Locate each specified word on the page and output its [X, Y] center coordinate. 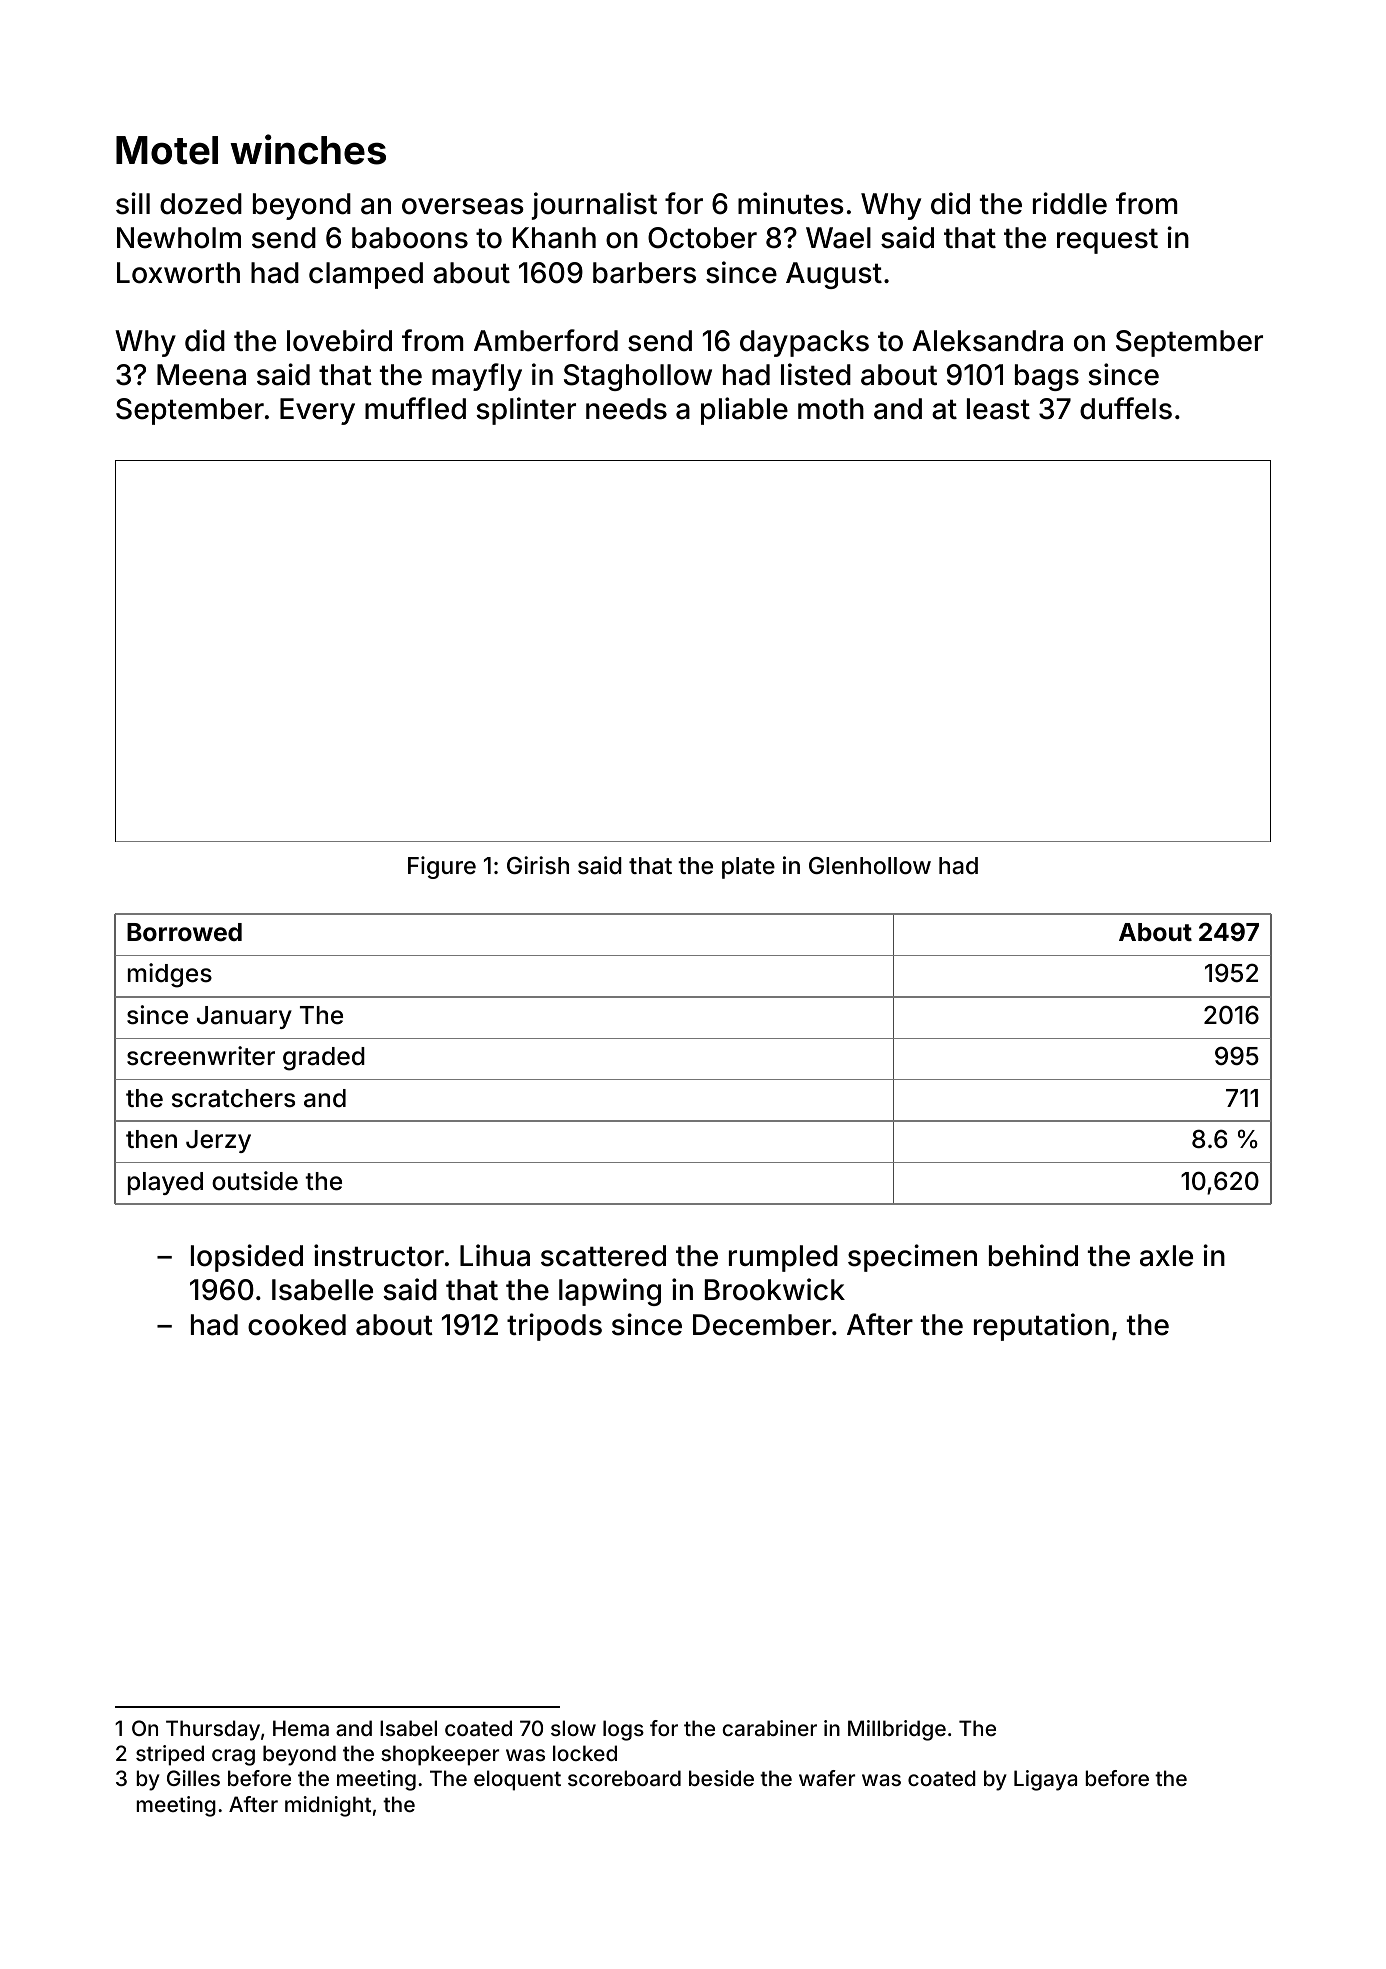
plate [748, 868]
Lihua [495, 1255]
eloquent [517, 1780]
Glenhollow [870, 866]
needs [626, 409]
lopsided [247, 1258]
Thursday [213, 1730]
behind [1033, 1255]
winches [308, 149]
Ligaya [1045, 1780]
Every [317, 411]
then [151, 1139]
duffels [1126, 408]
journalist [594, 206]
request [1107, 241]
